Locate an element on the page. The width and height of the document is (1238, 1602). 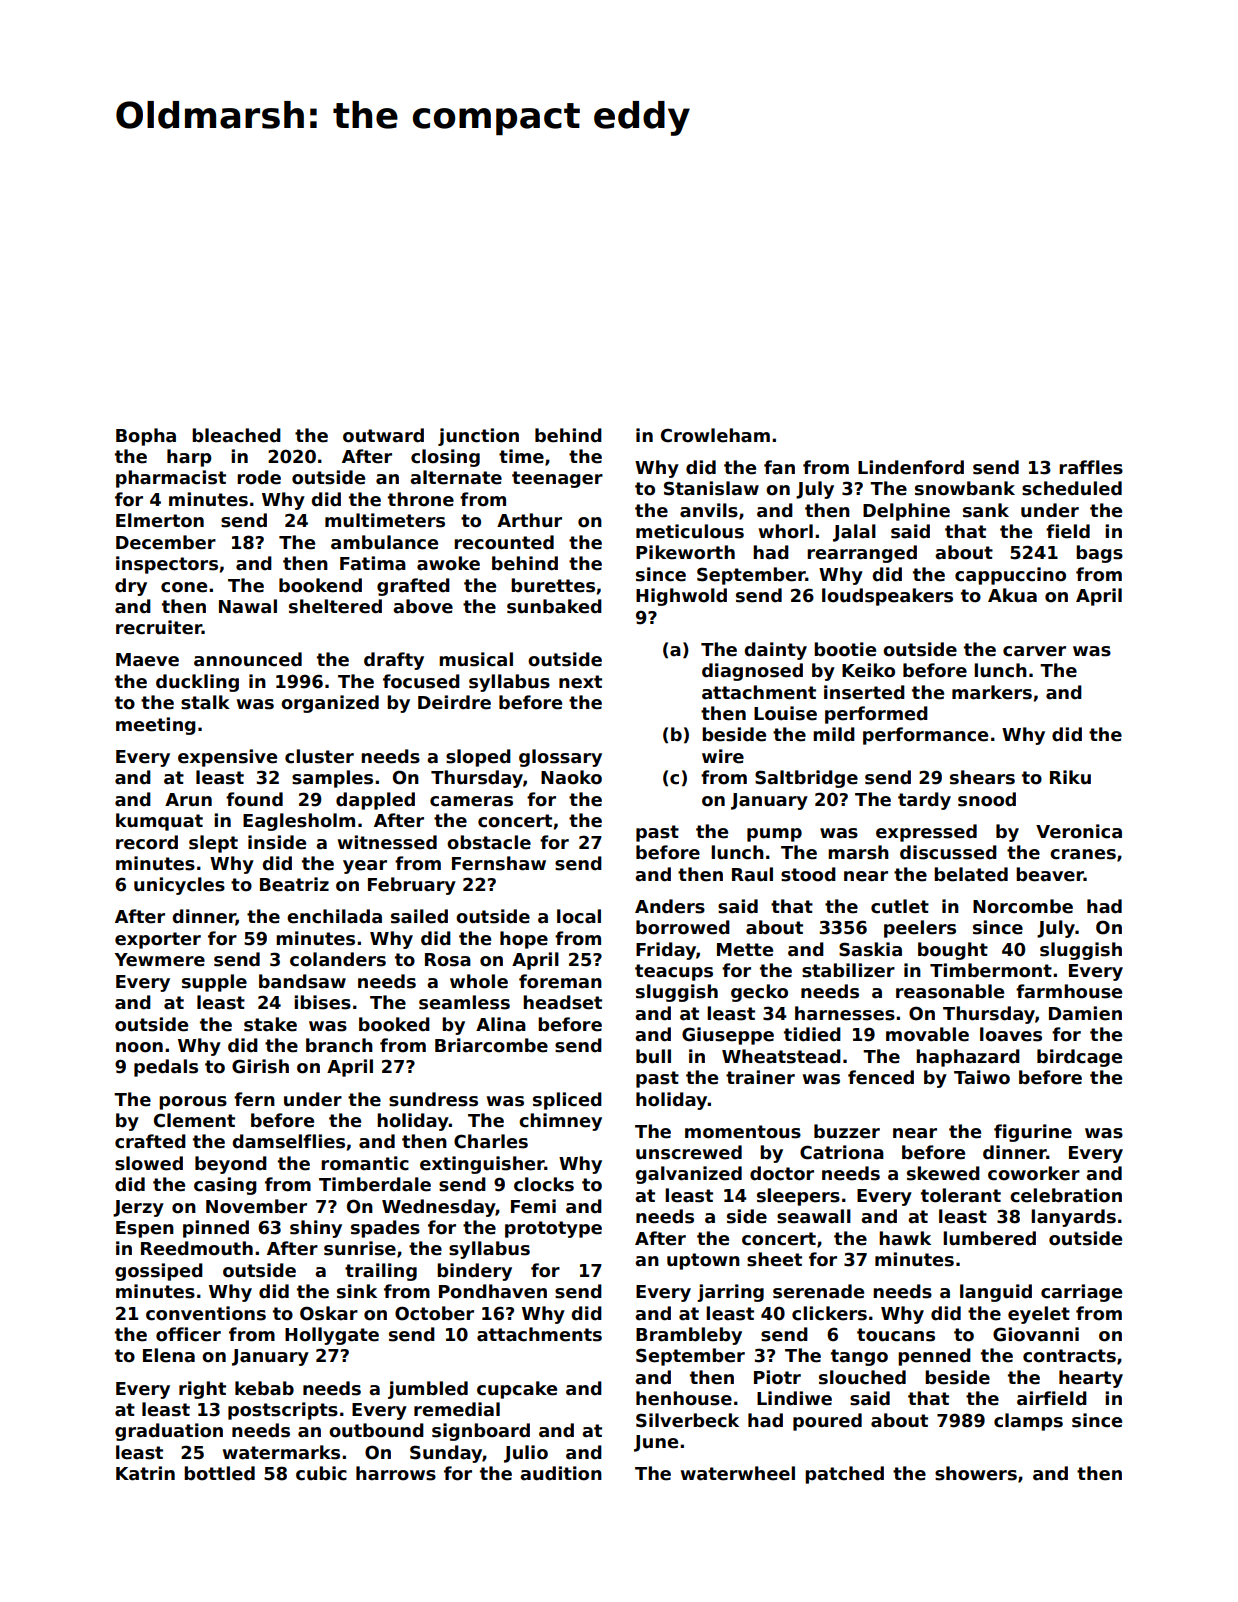
spliced is located at coordinates (567, 1101).
